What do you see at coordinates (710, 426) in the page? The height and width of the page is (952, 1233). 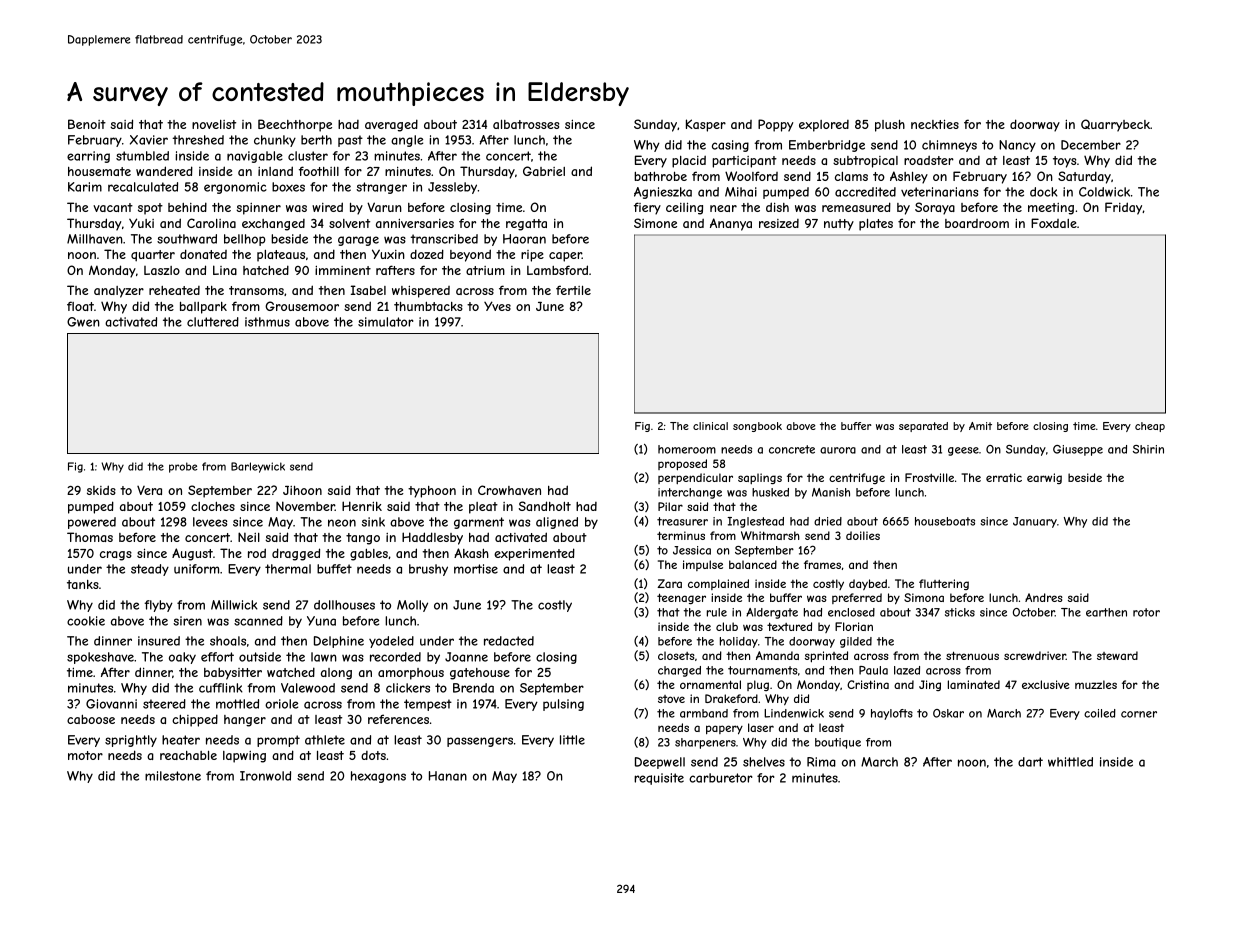 I see `clinical` at bounding box center [710, 426].
